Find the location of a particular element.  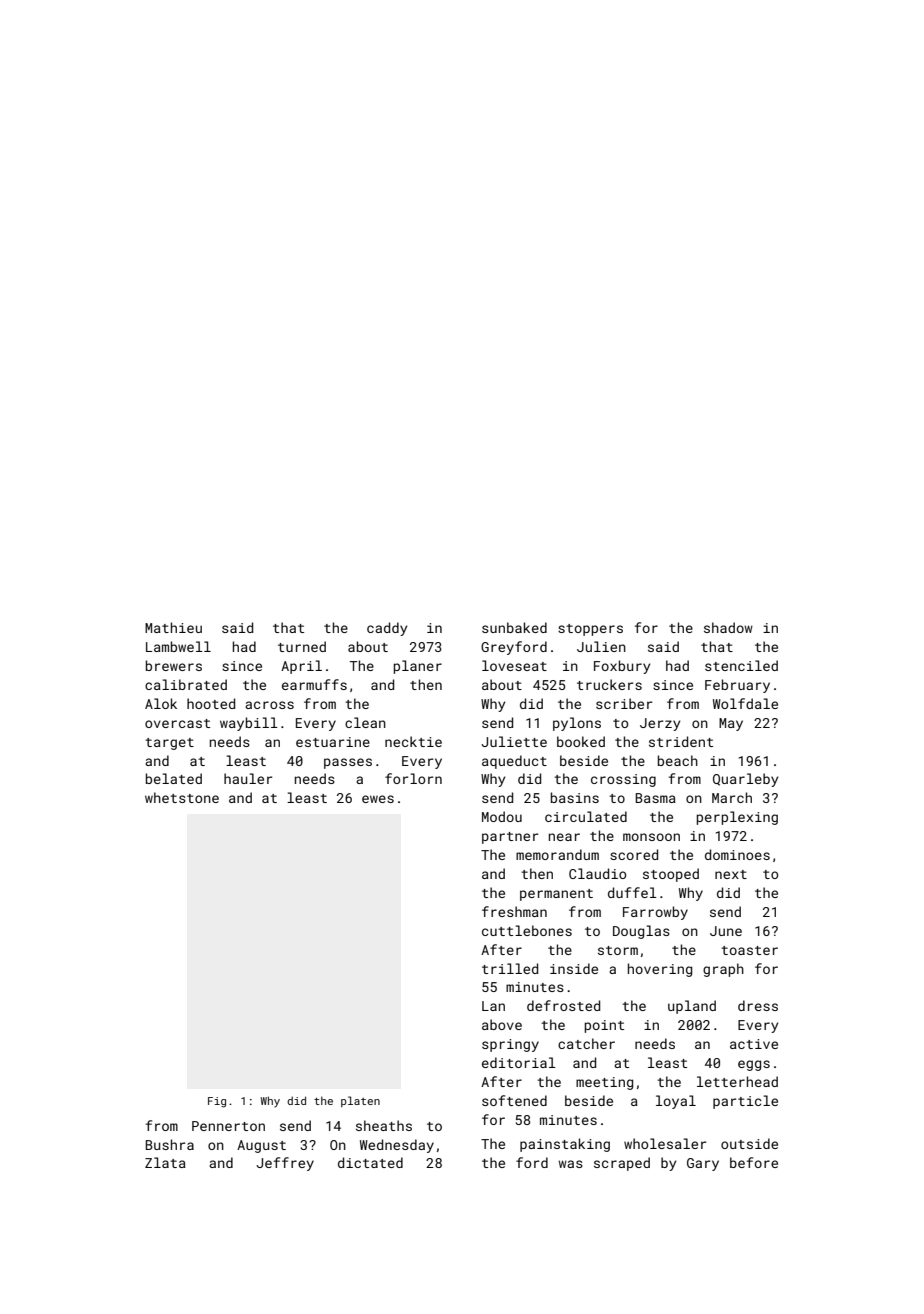

Basma is located at coordinates (656, 798).
